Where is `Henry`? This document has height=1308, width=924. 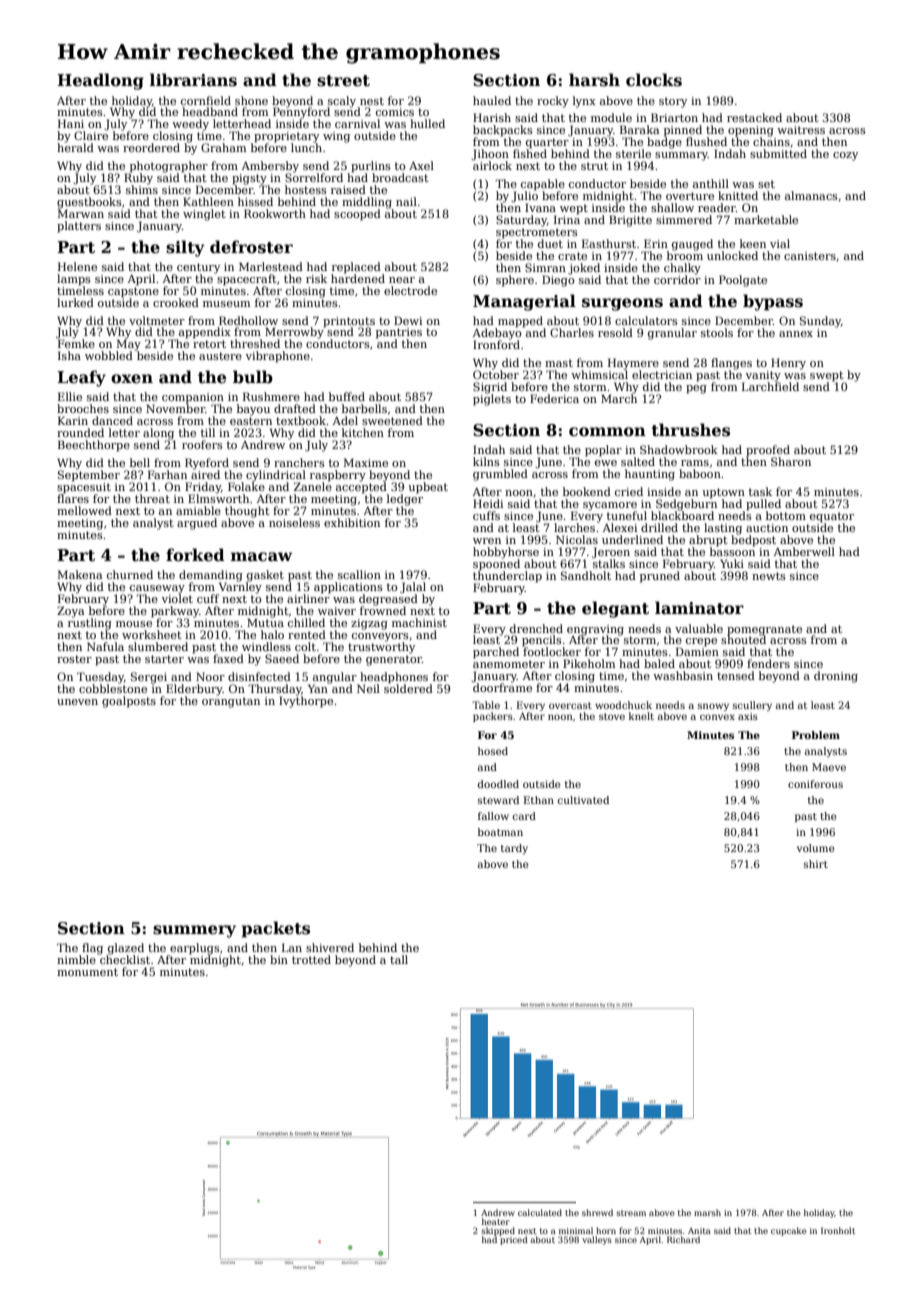
Henry is located at coordinates (788, 364).
